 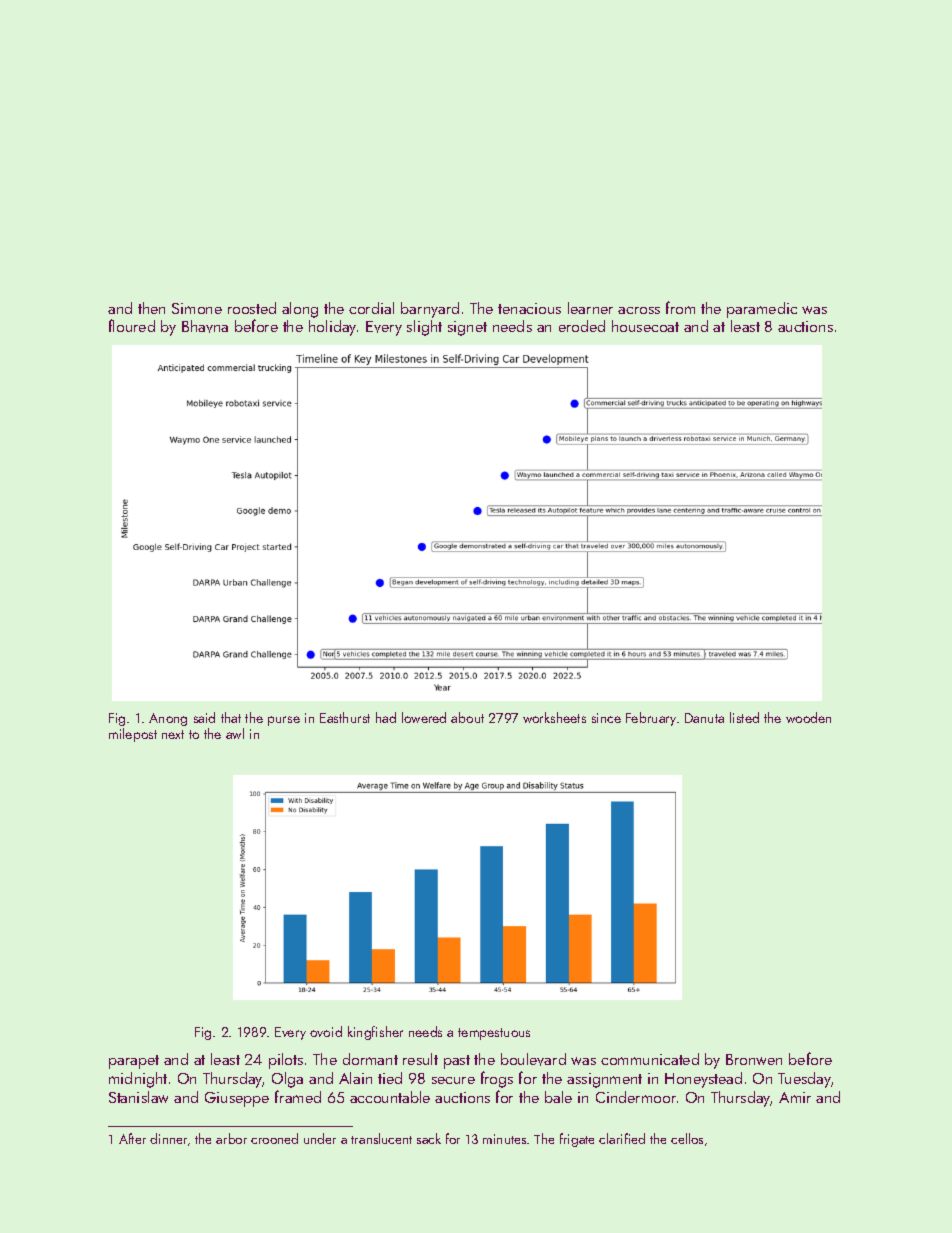 I want to click on Anong, so click(x=168, y=719).
